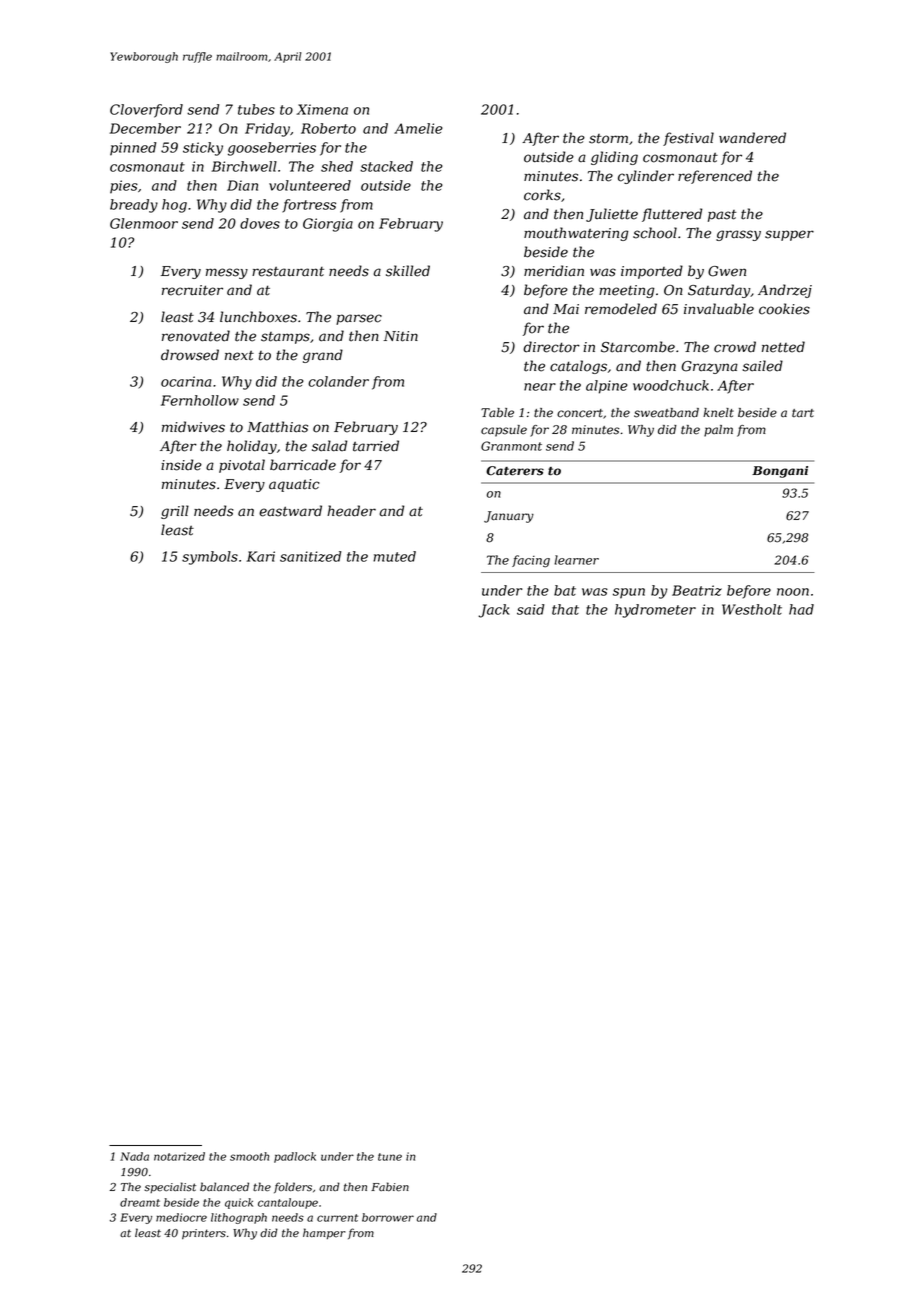 This document has height=1308, width=924. What do you see at coordinates (565, 609) in the document?
I see `that` at bounding box center [565, 609].
